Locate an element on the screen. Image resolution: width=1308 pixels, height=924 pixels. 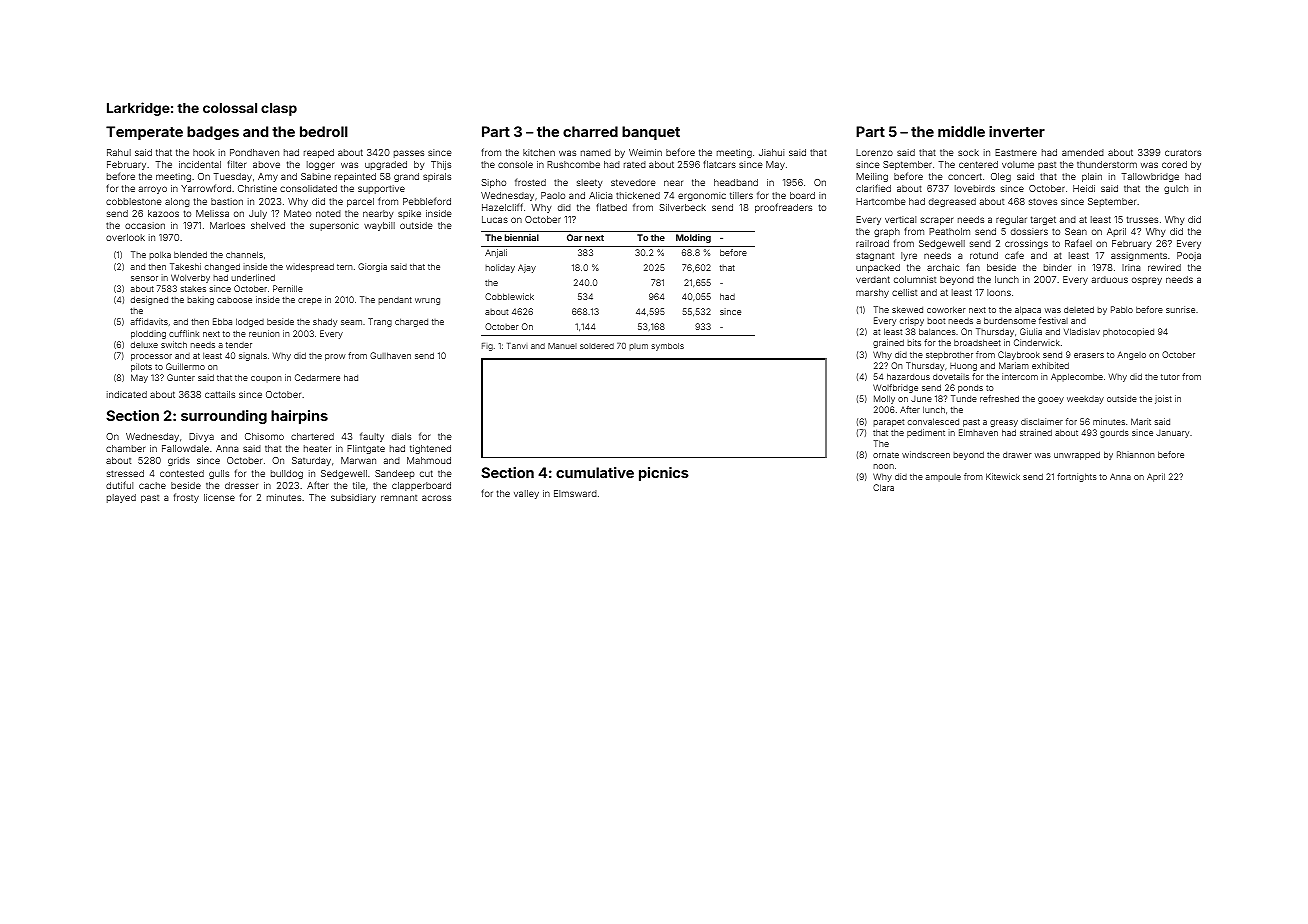
Lucas is located at coordinates (495, 219).
